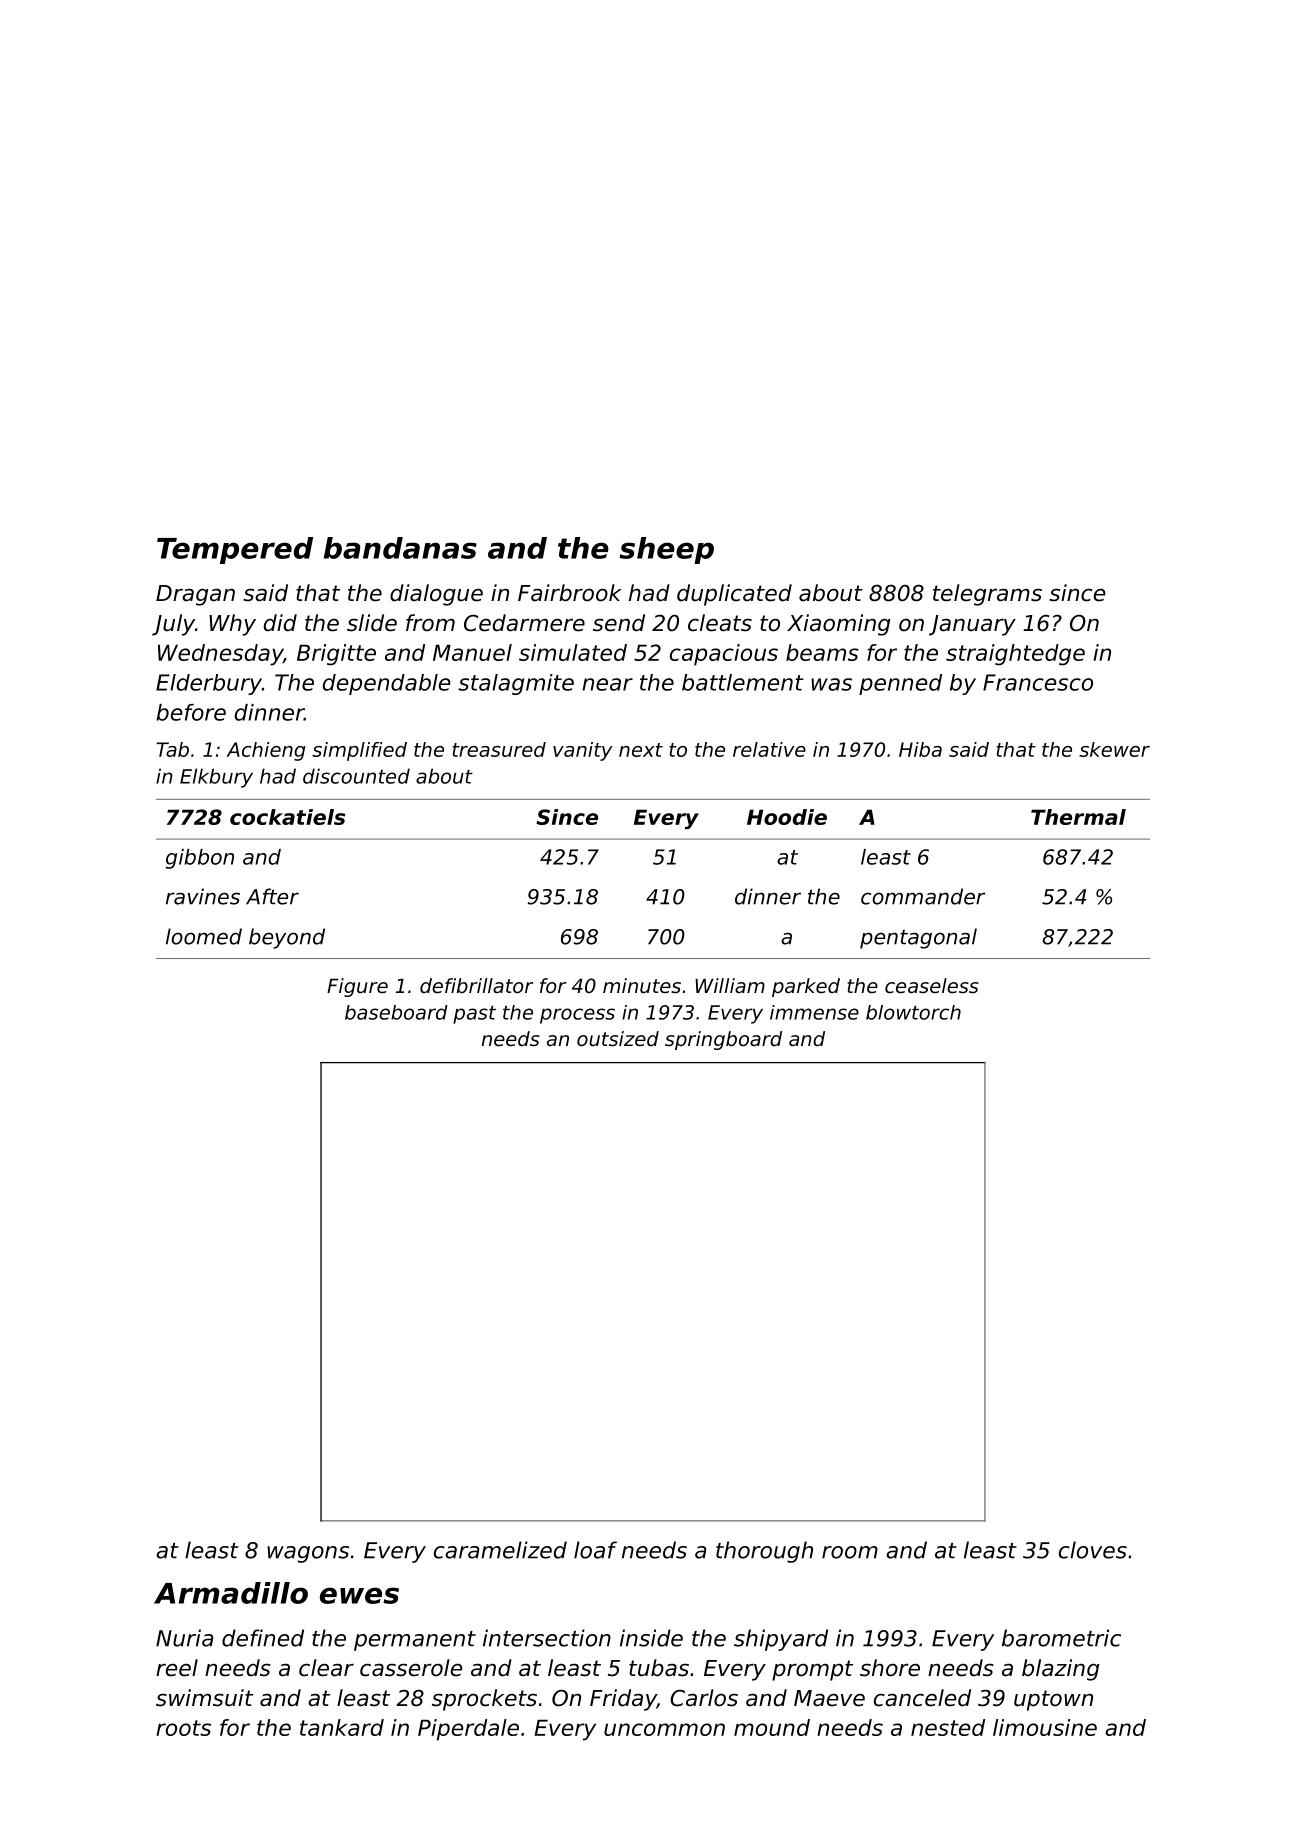 This document has width=1306, height=1847. I want to click on roots, so click(183, 1728).
